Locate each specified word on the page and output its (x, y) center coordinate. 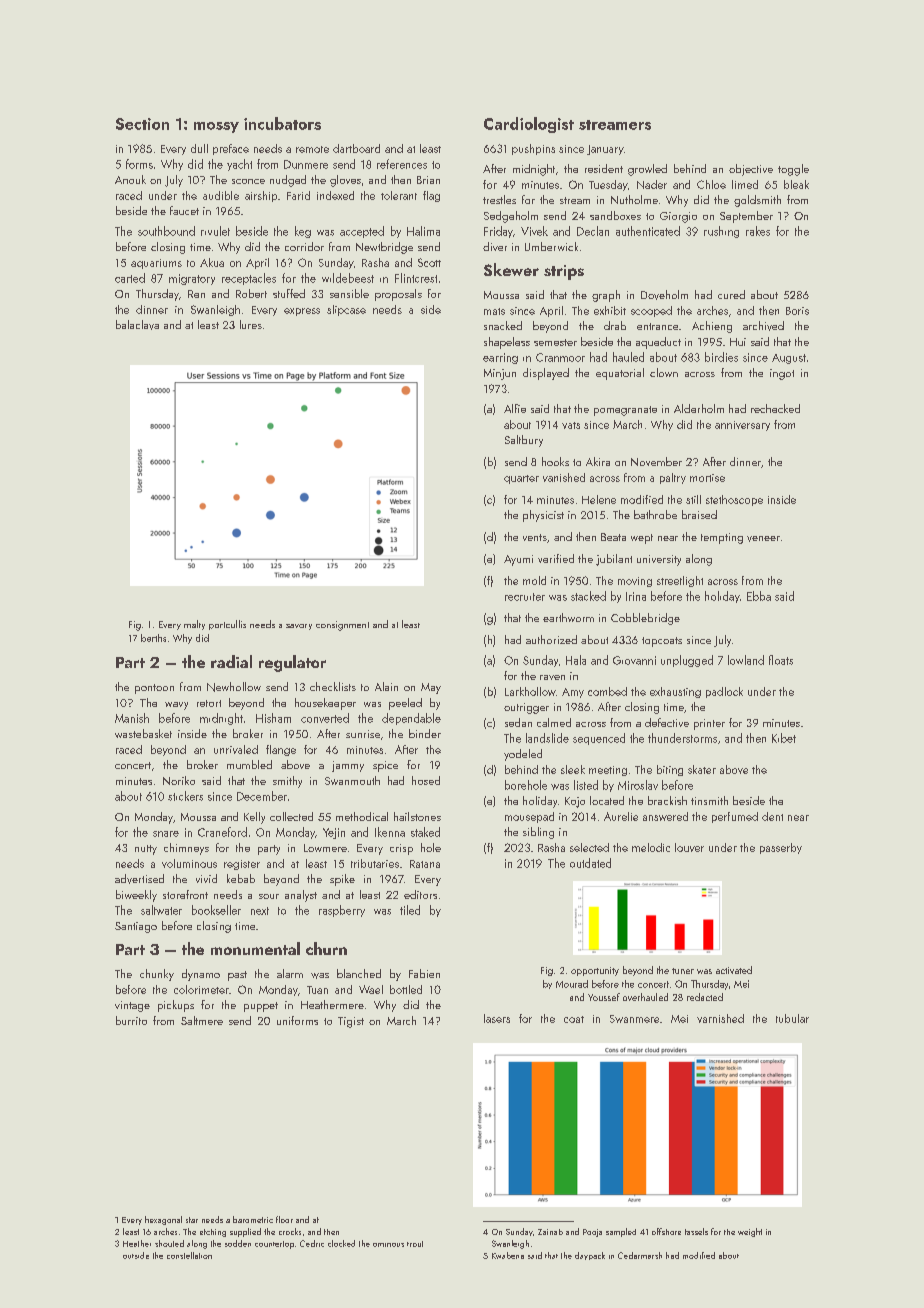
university (659, 560)
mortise (707, 478)
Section (142, 124)
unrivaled (236, 749)
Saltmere (202, 1020)
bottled (406, 989)
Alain (386, 686)
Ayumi (518, 560)
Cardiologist (529, 125)
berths (153, 638)
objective (751, 170)
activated (734, 970)
